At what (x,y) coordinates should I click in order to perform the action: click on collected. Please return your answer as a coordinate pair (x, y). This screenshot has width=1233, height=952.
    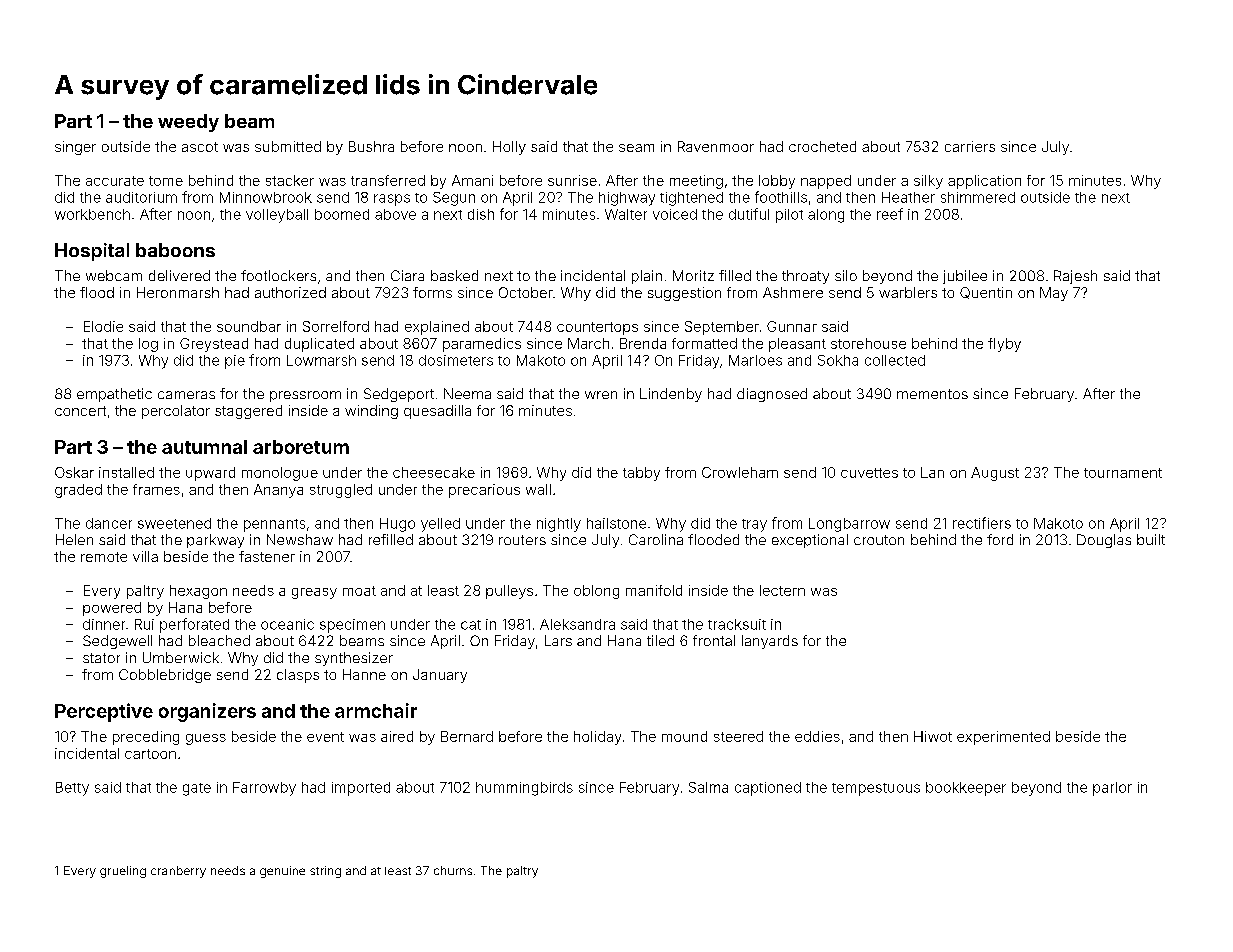
    Looking at the image, I should click on (895, 360).
